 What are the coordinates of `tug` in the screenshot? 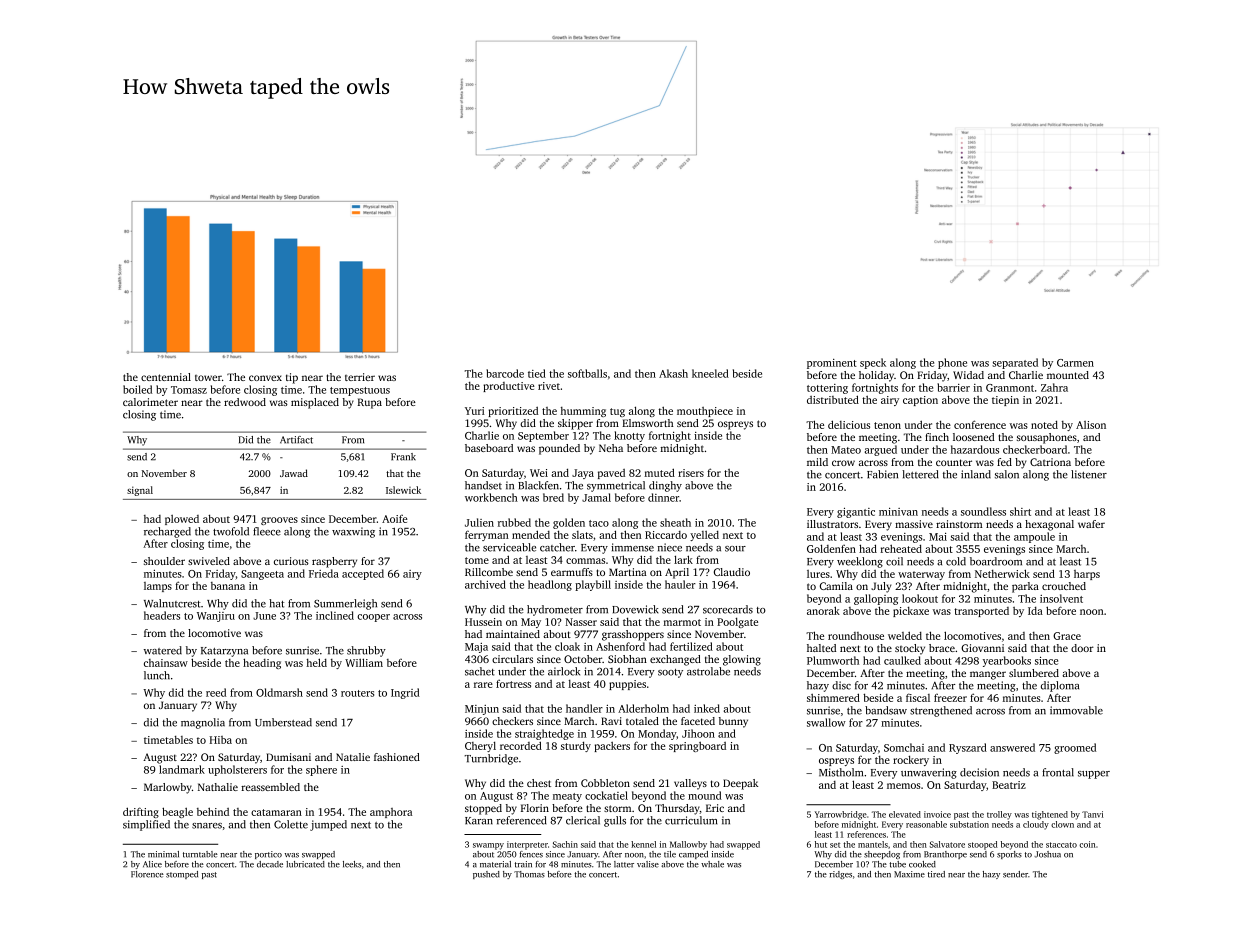 It's located at (617, 412).
